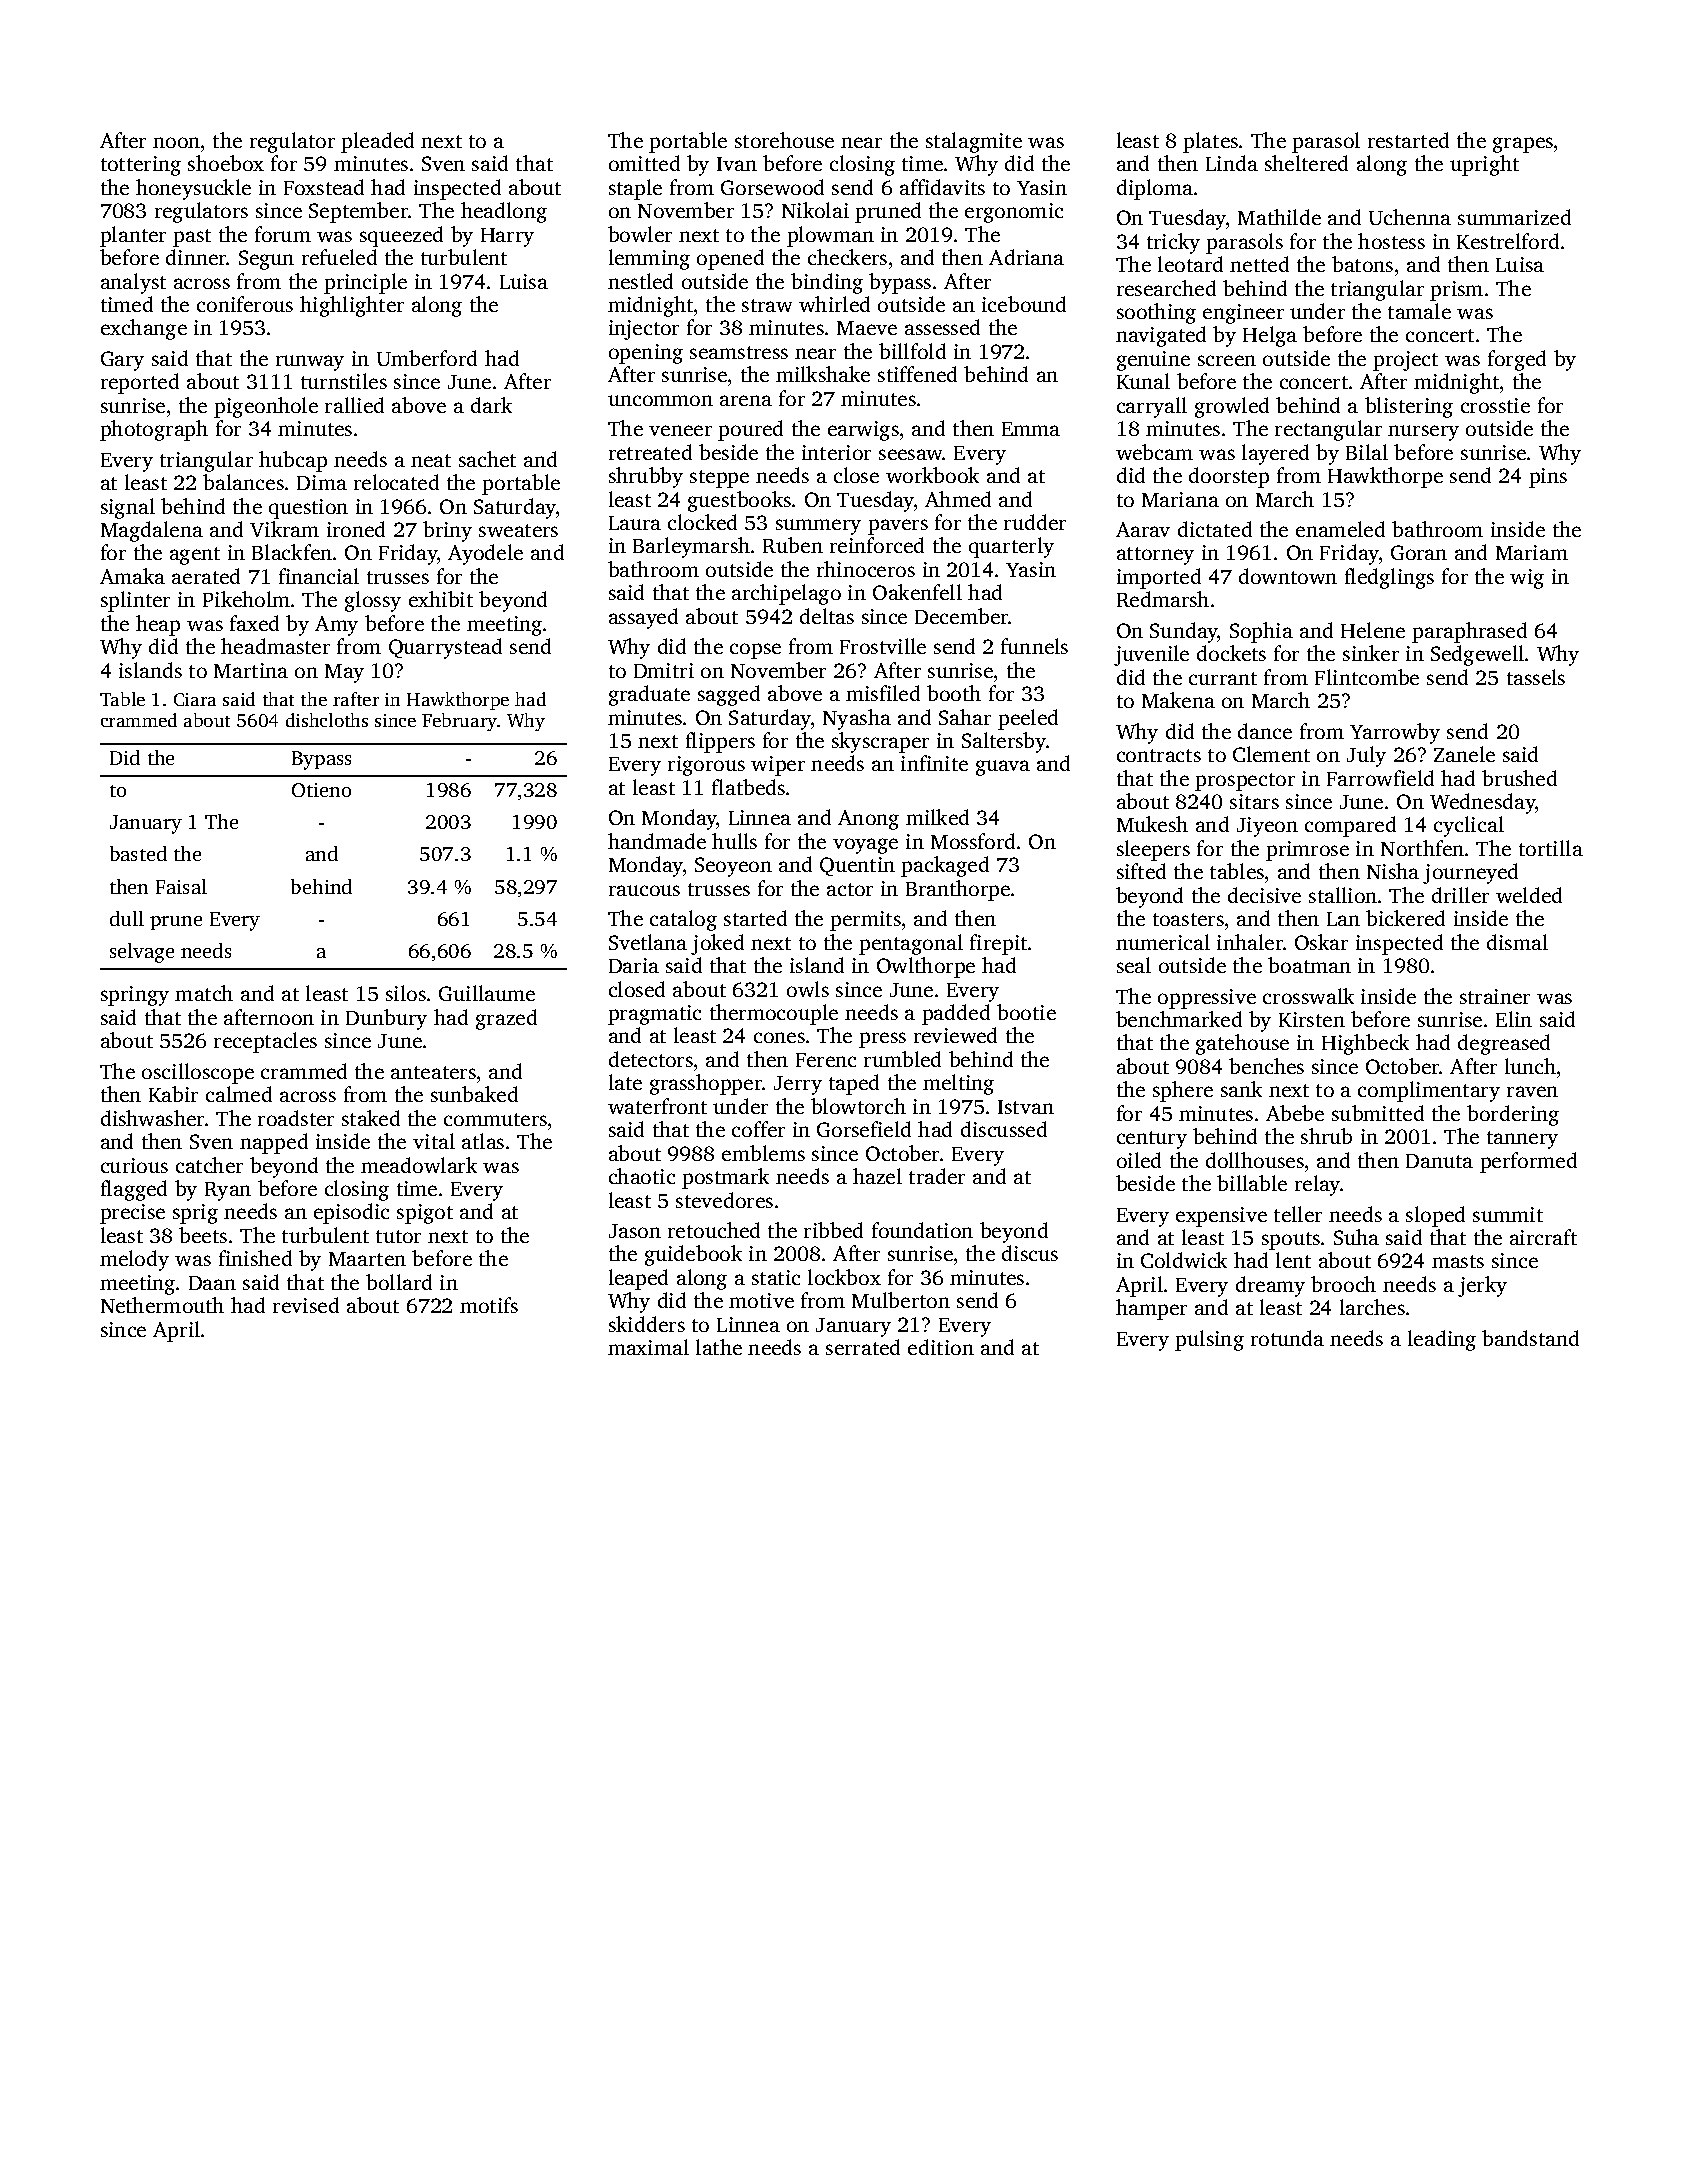  I want to click on Otieno, so click(321, 790).
